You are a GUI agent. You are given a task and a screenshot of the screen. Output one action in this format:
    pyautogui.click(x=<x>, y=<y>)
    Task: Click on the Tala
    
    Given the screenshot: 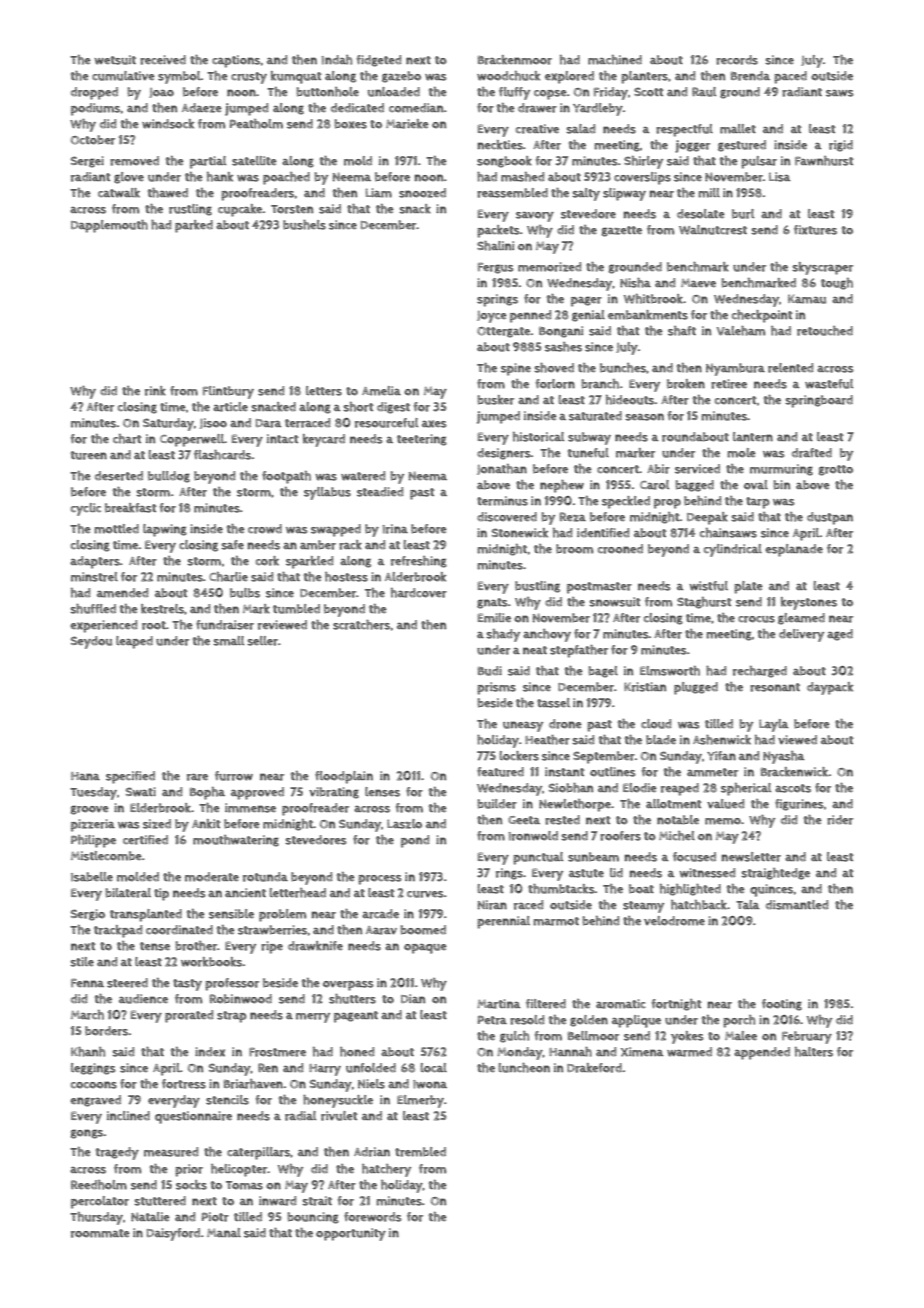 What is the action you would take?
    pyautogui.click(x=748, y=904)
